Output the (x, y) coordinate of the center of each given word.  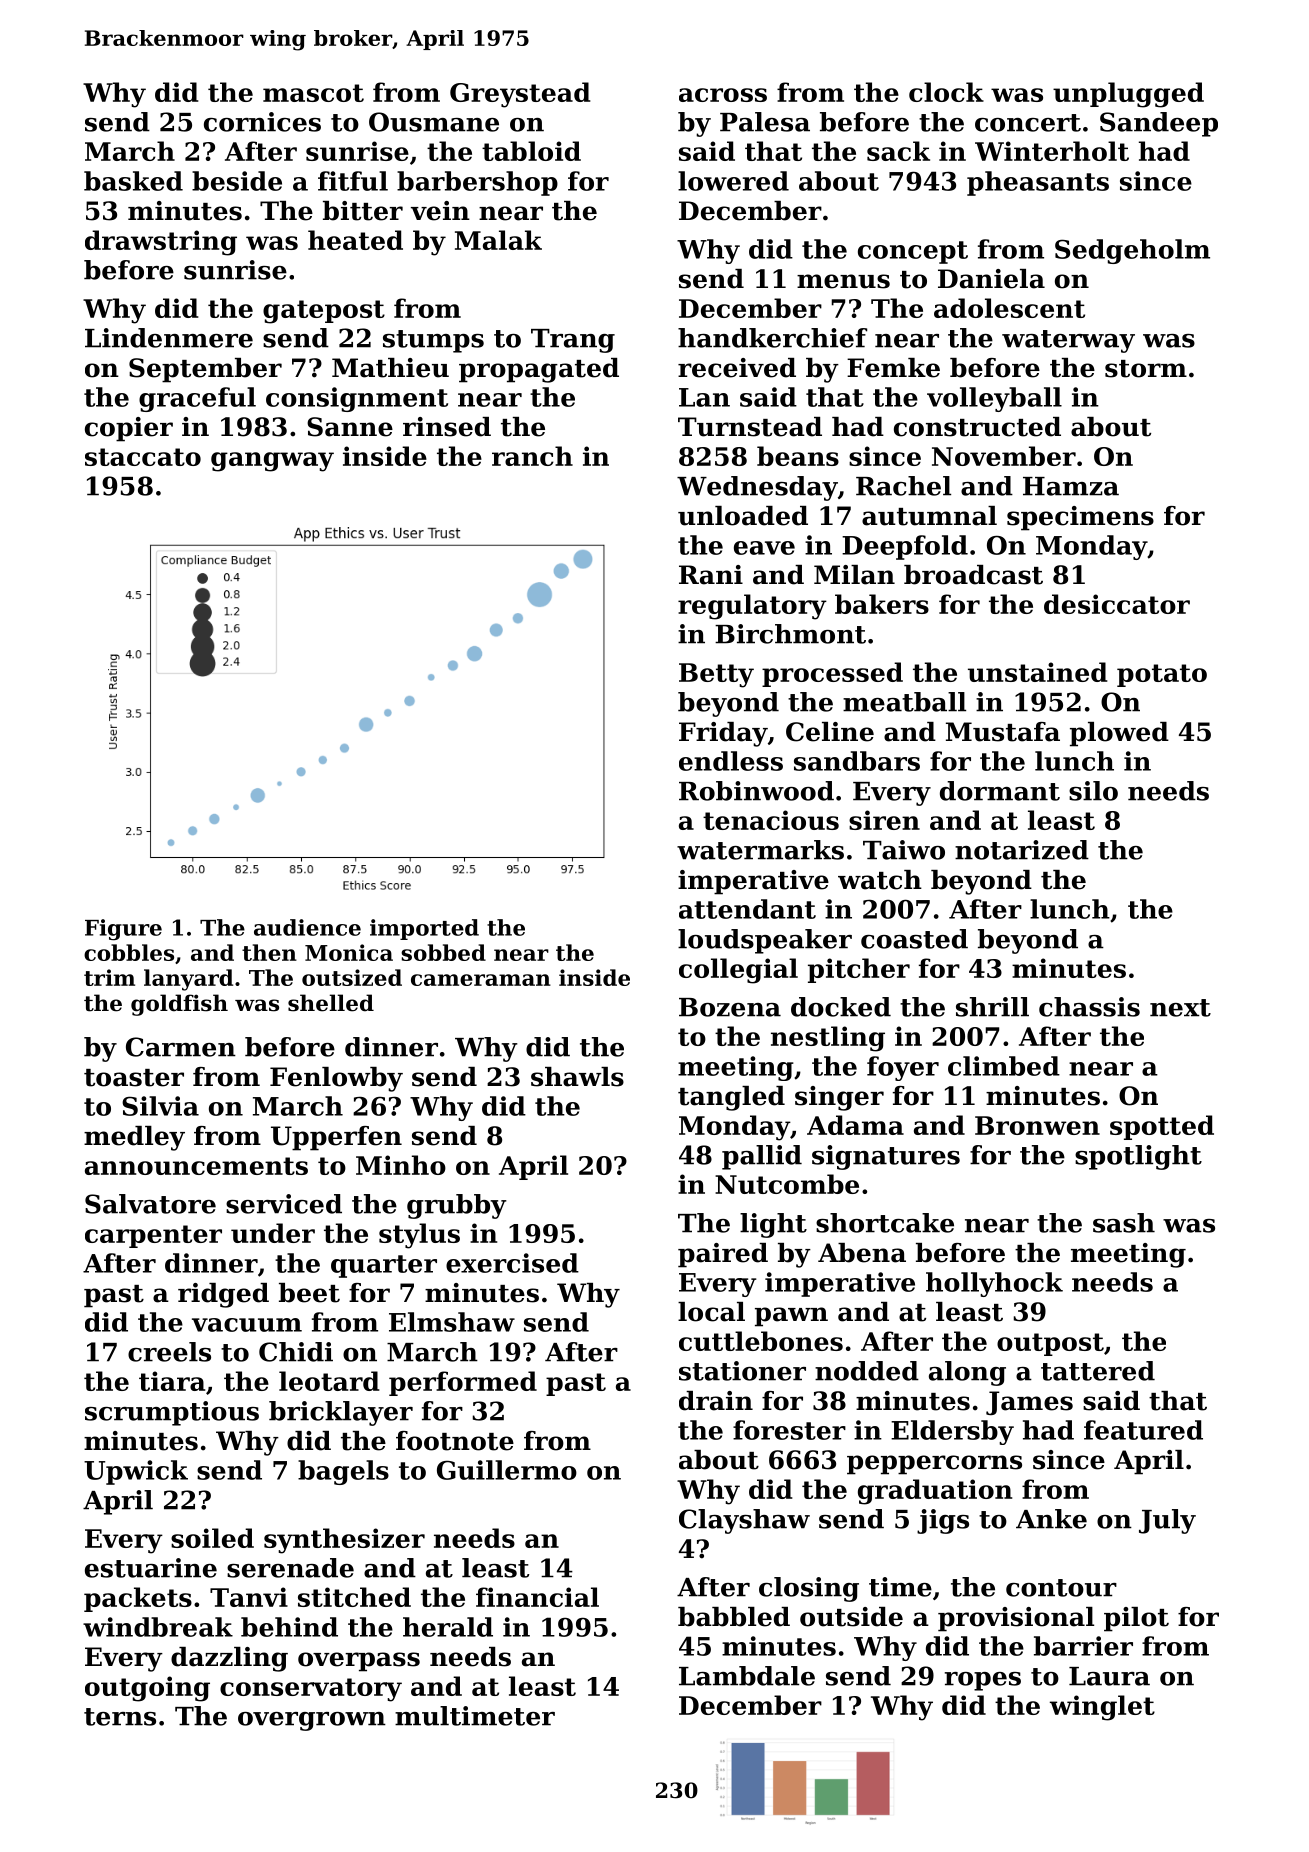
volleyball (994, 399)
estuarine (151, 1568)
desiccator (1117, 604)
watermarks (760, 850)
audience (307, 927)
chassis (1089, 1007)
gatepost (324, 312)
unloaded (743, 516)
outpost (1050, 1344)
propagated (539, 370)
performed (463, 1383)
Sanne (350, 427)
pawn (791, 1317)
